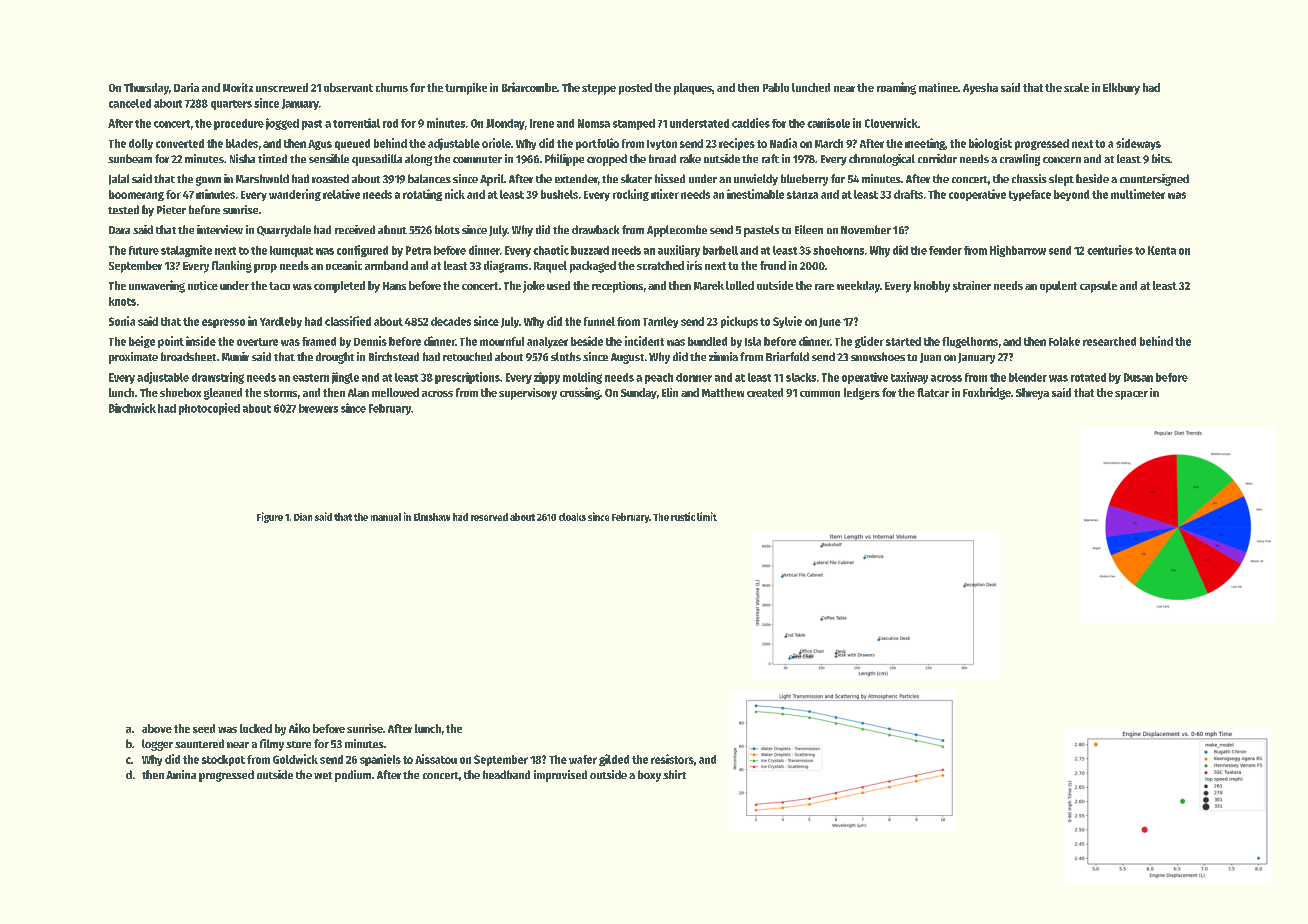  I want to click on spacer, so click(1131, 395).
